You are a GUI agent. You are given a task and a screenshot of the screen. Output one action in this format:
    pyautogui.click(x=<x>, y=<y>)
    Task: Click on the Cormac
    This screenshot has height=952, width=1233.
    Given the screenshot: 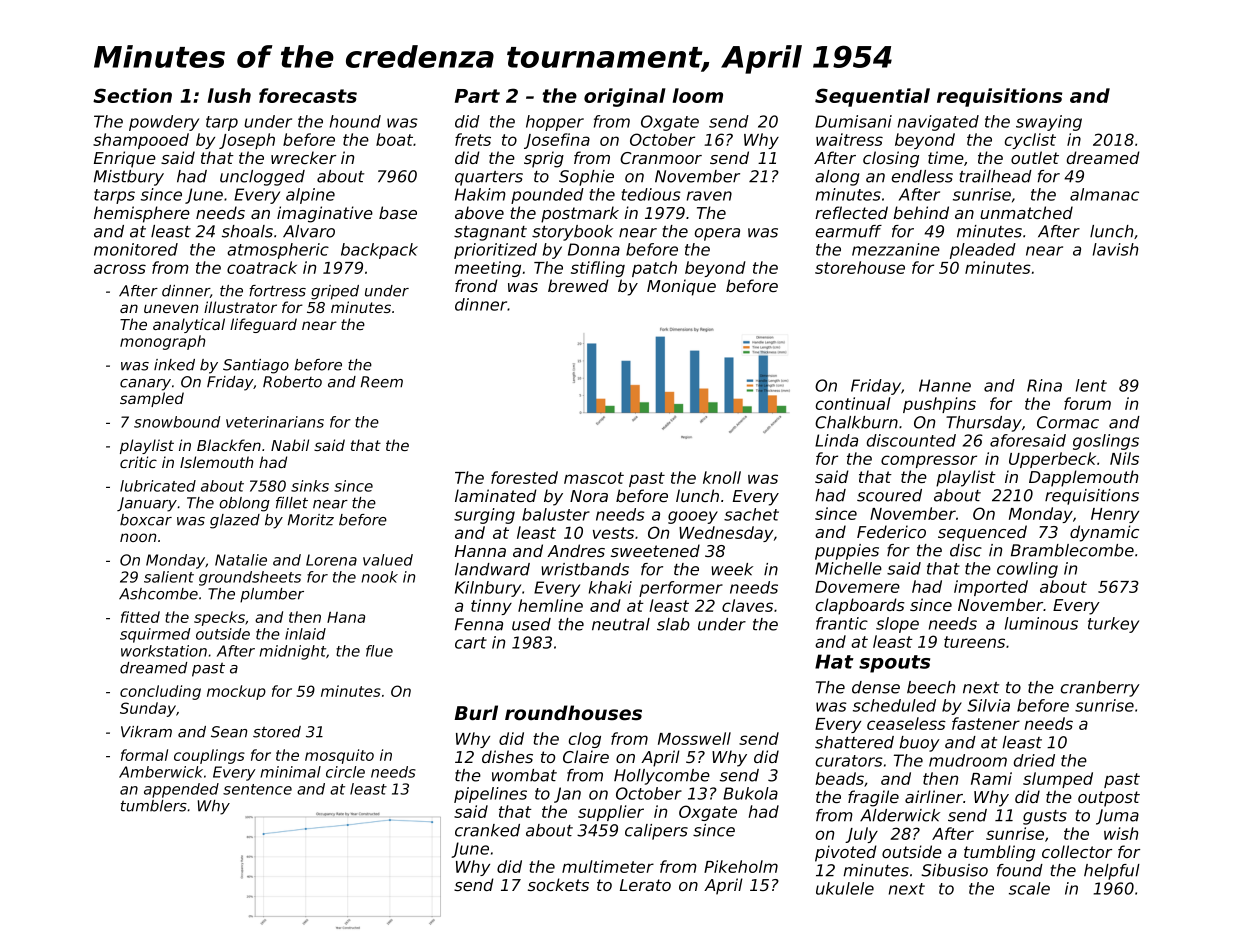 What is the action you would take?
    pyautogui.click(x=1068, y=422)
